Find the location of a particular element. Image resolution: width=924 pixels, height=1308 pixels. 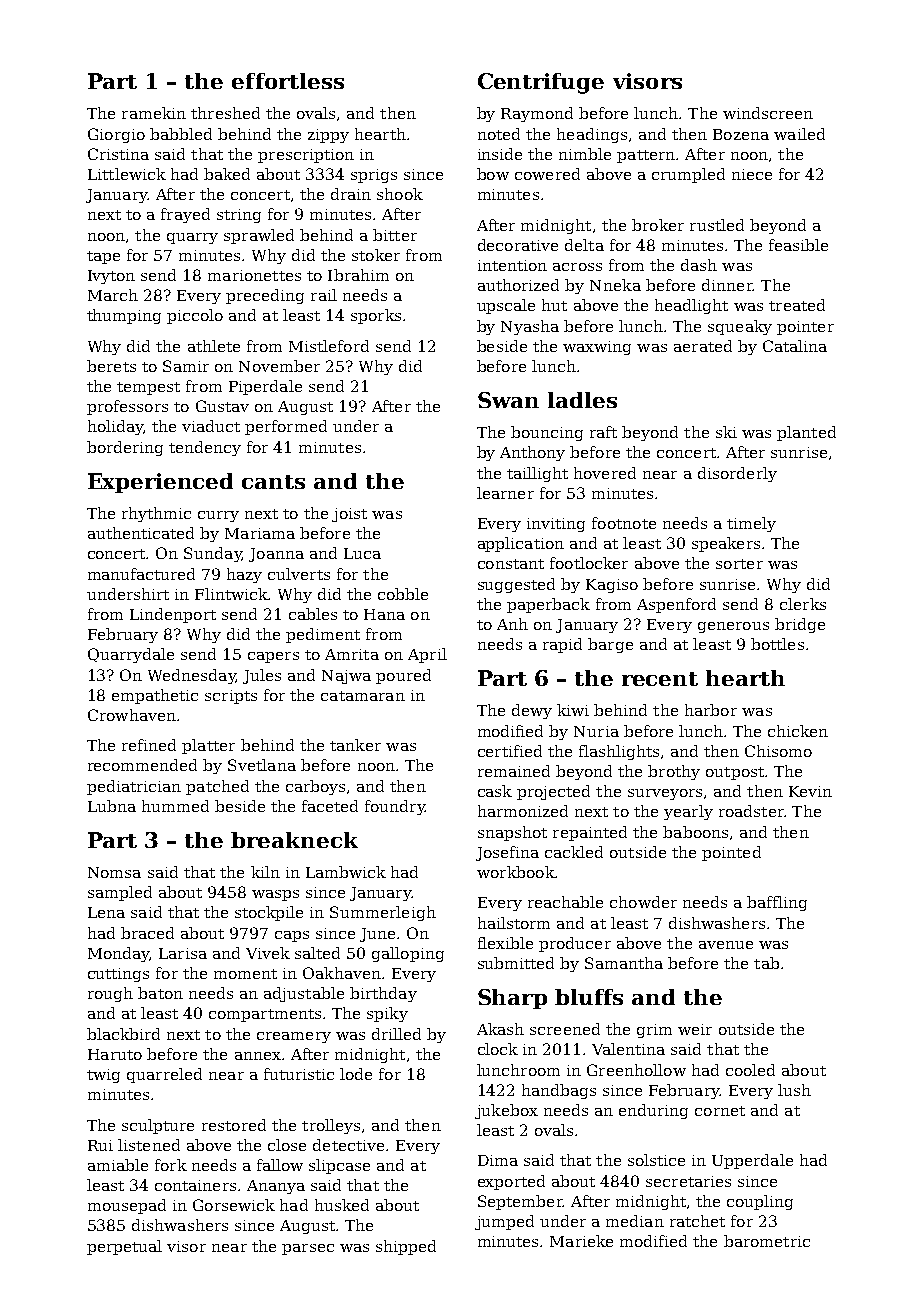

bridge is located at coordinates (800, 625).
